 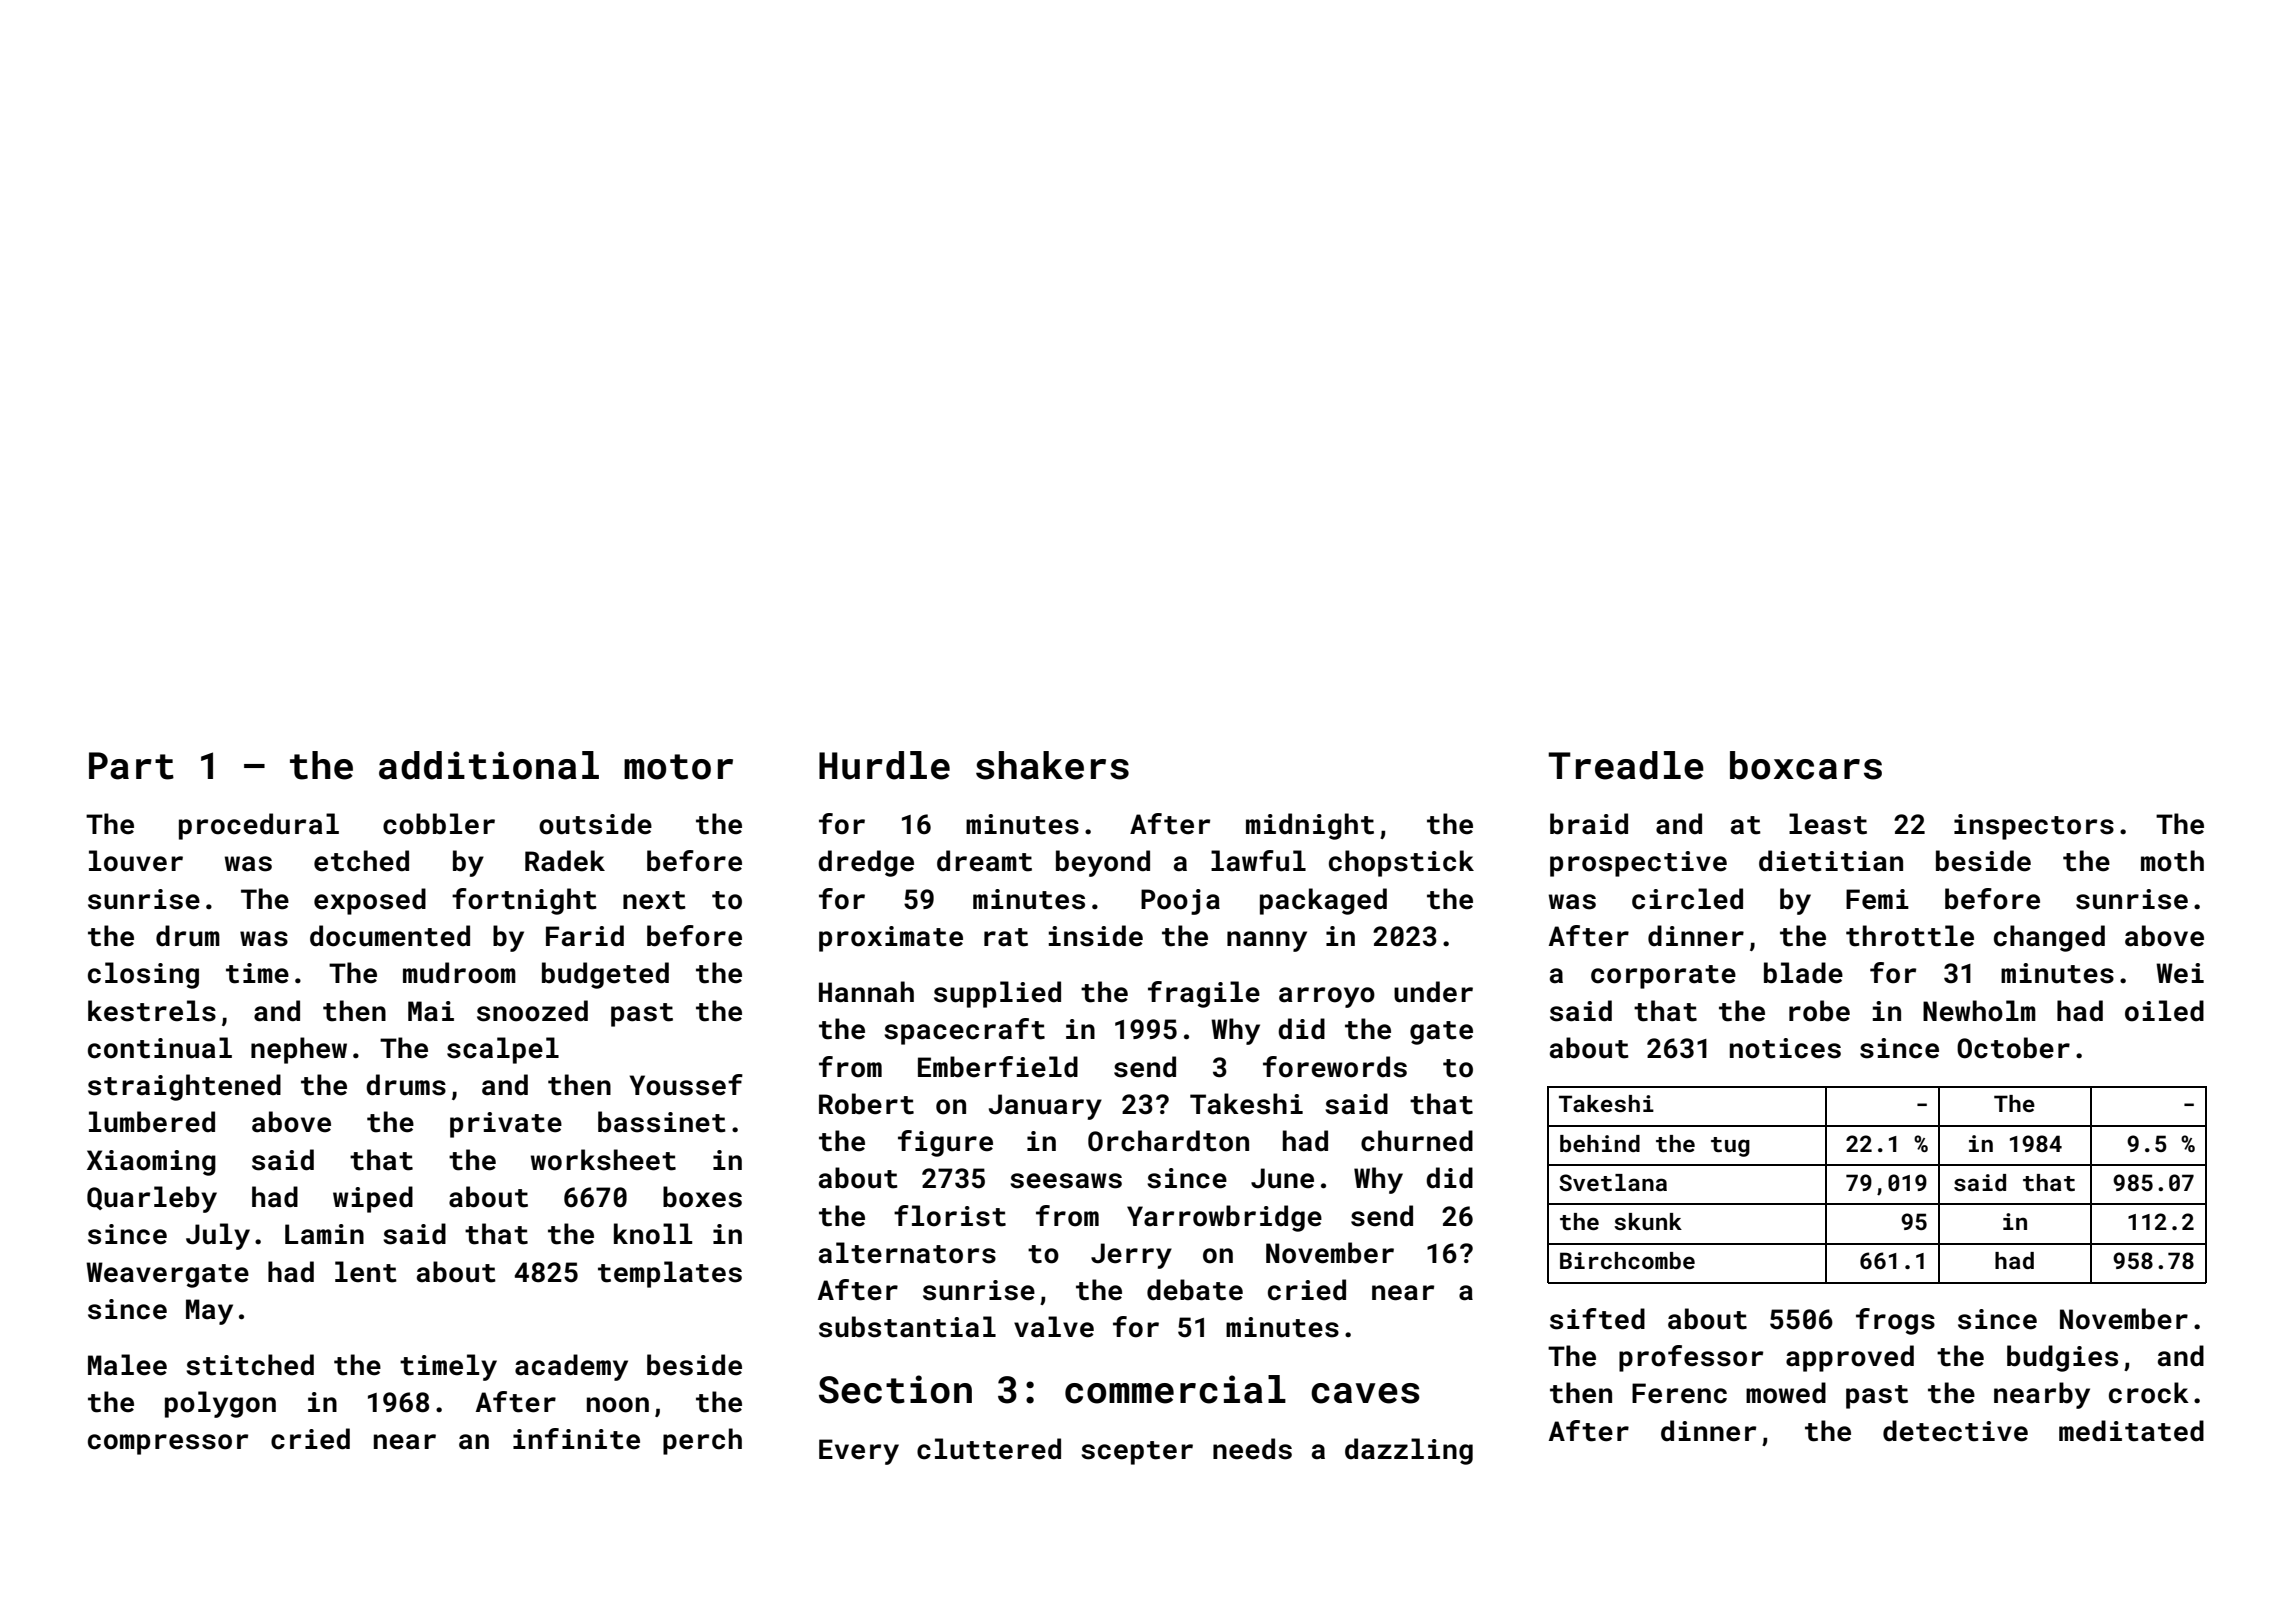 I want to click on academy, so click(x=571, y=1367).
